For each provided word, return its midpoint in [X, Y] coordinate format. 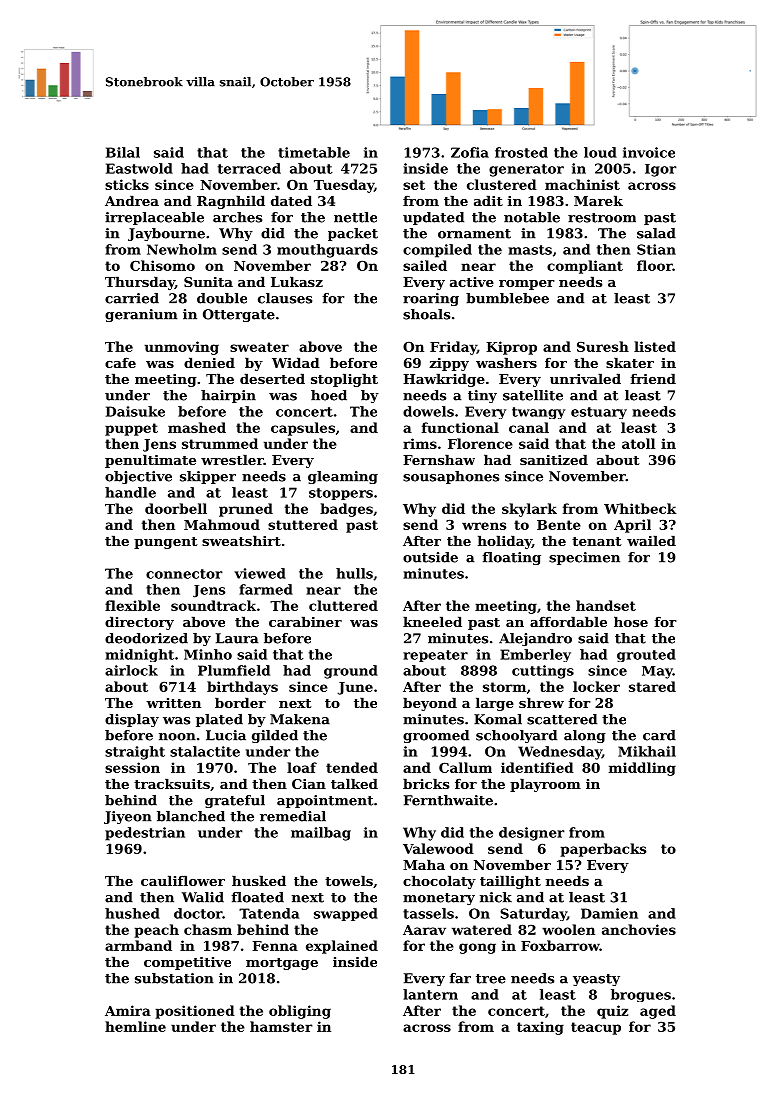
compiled [437, 251]
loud [600, 152]
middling [642, 769]
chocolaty [439, 882]
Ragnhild [231, 202]
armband [138, 945]
